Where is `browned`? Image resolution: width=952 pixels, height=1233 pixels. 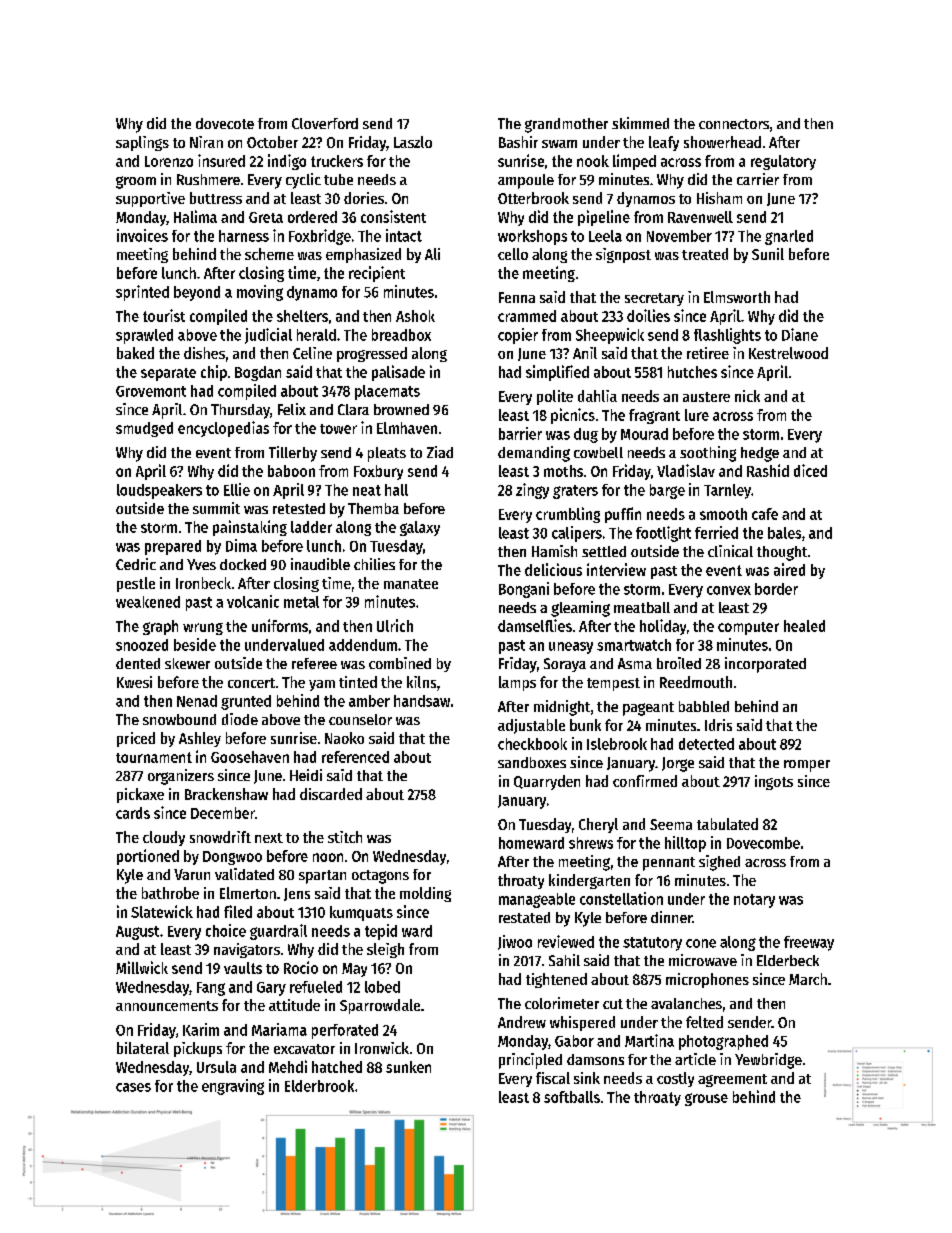 browned is located at coordinates (401, 409).
